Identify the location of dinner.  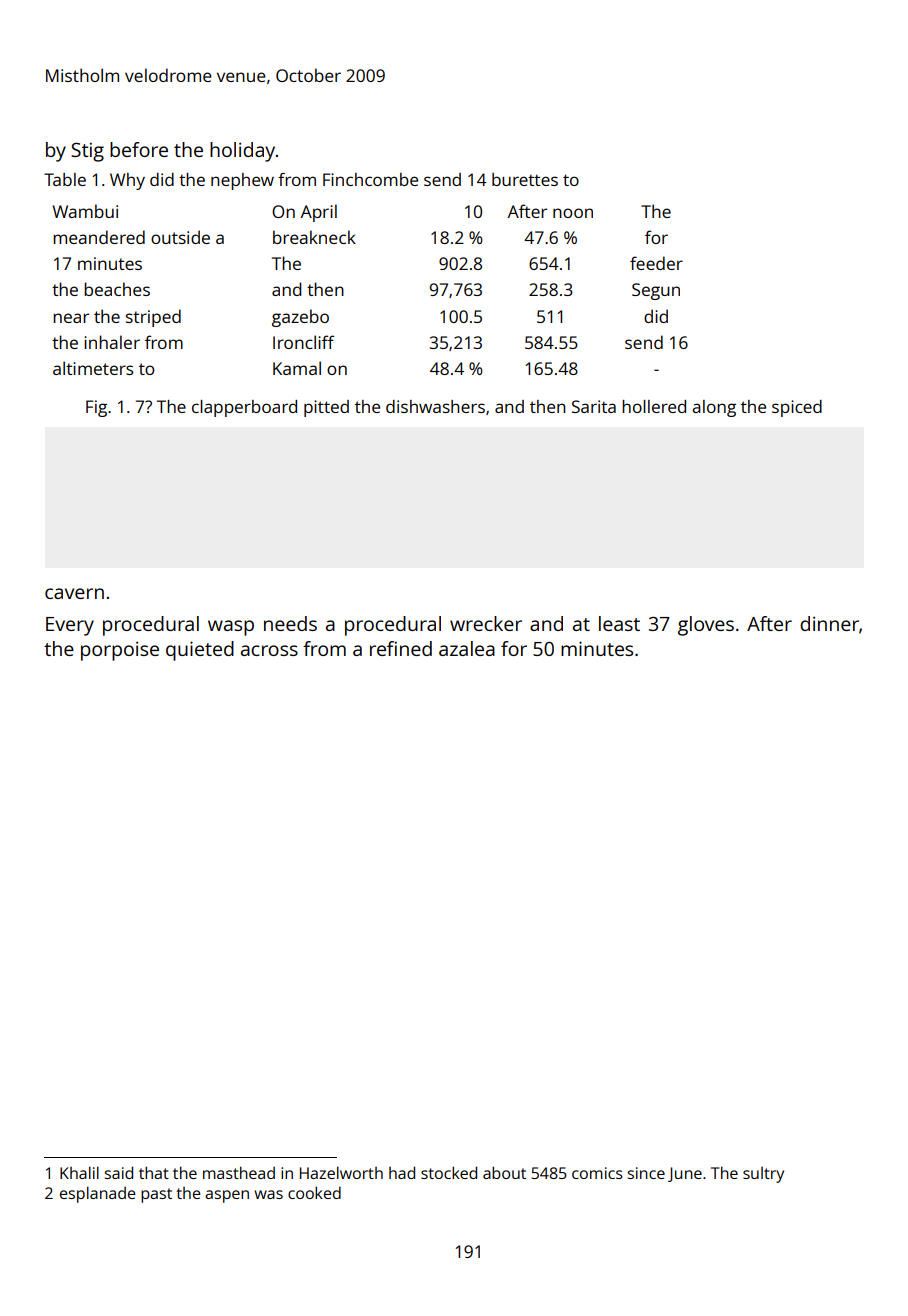
(829, 623).
